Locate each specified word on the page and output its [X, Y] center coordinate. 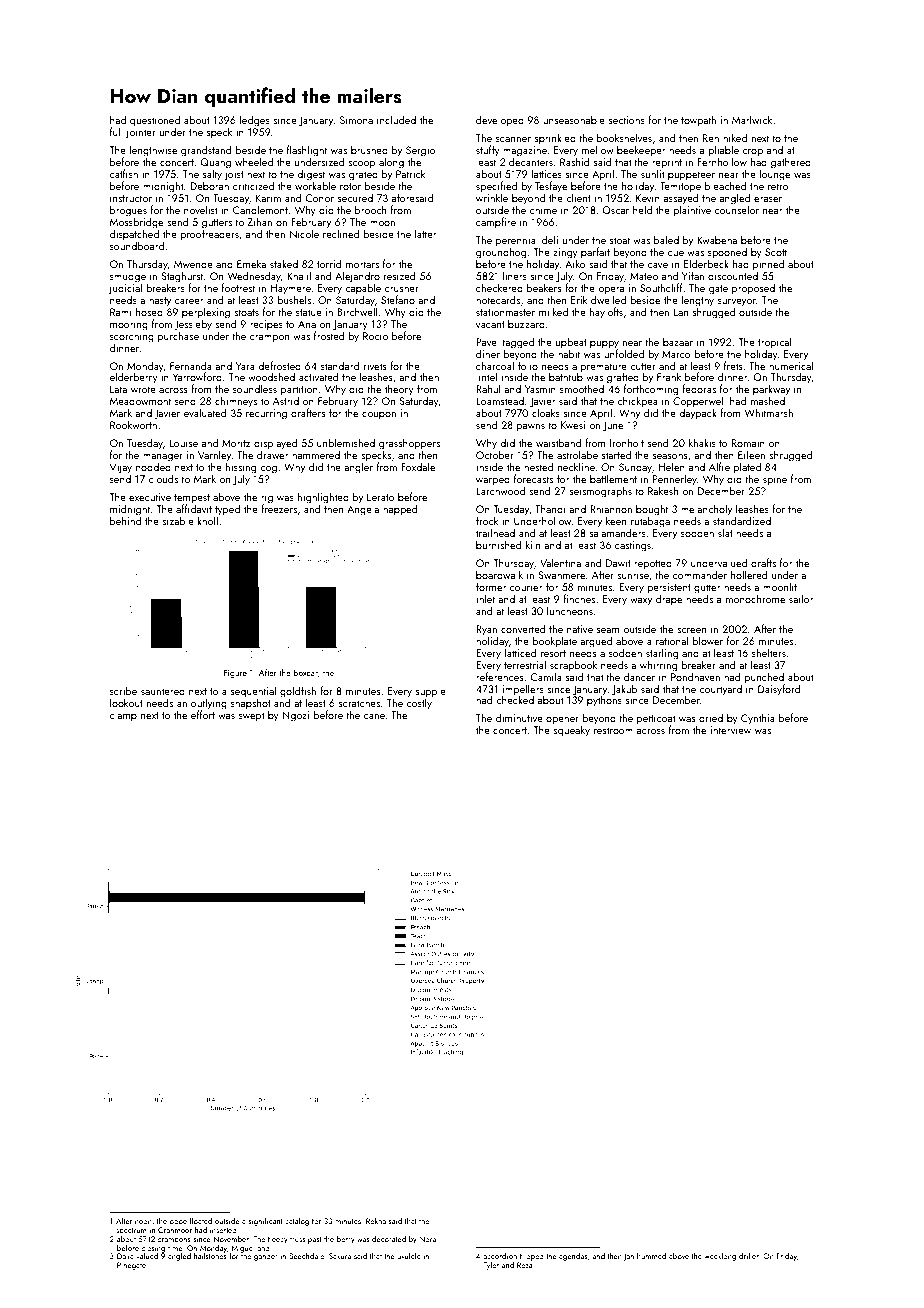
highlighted [323, 498]
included [396, 119]
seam [608, 630]
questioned [155, 121]
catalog [297, 1222]
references [499, 676]
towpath [698, 121]
